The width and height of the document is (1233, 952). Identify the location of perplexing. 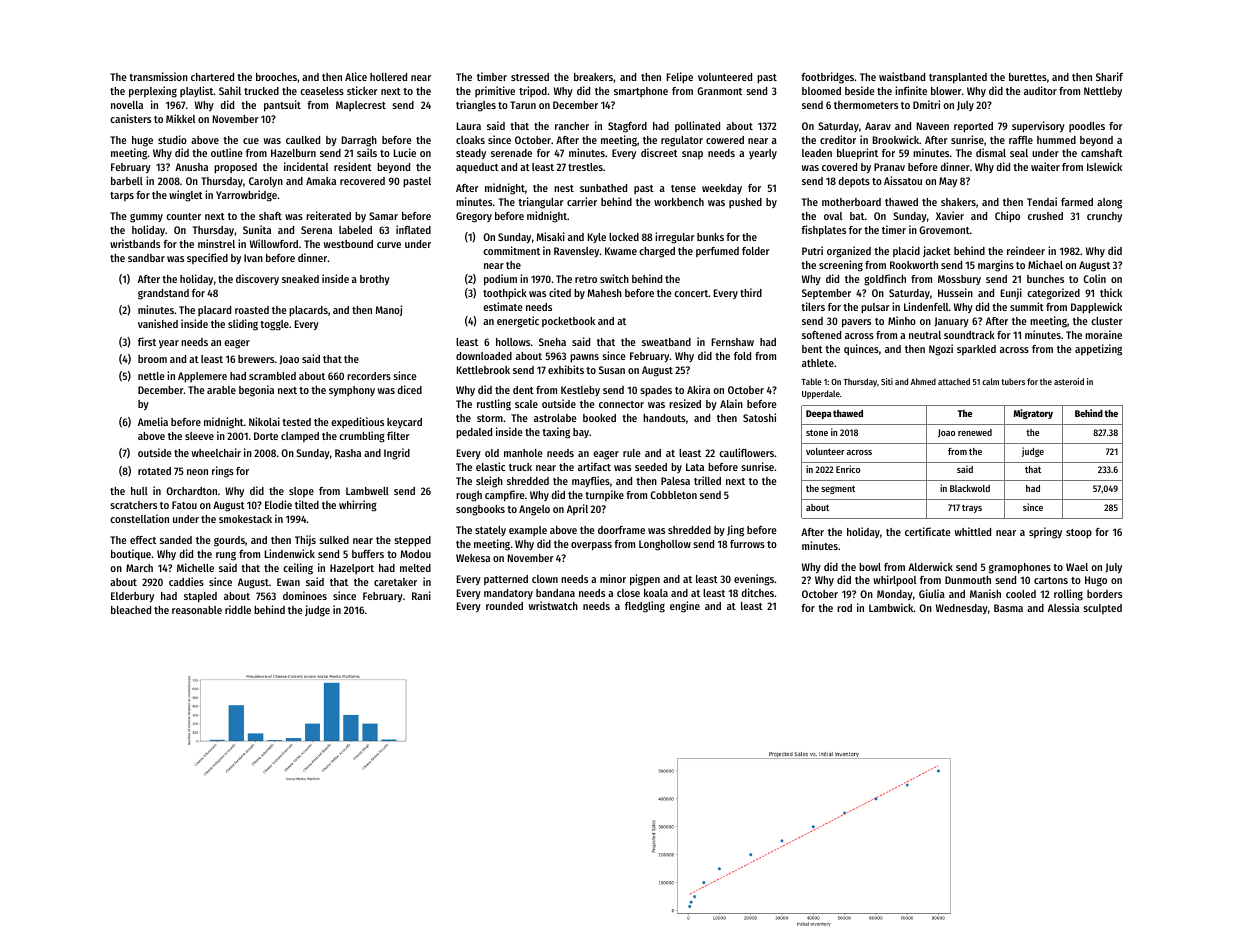
(153, 92).
